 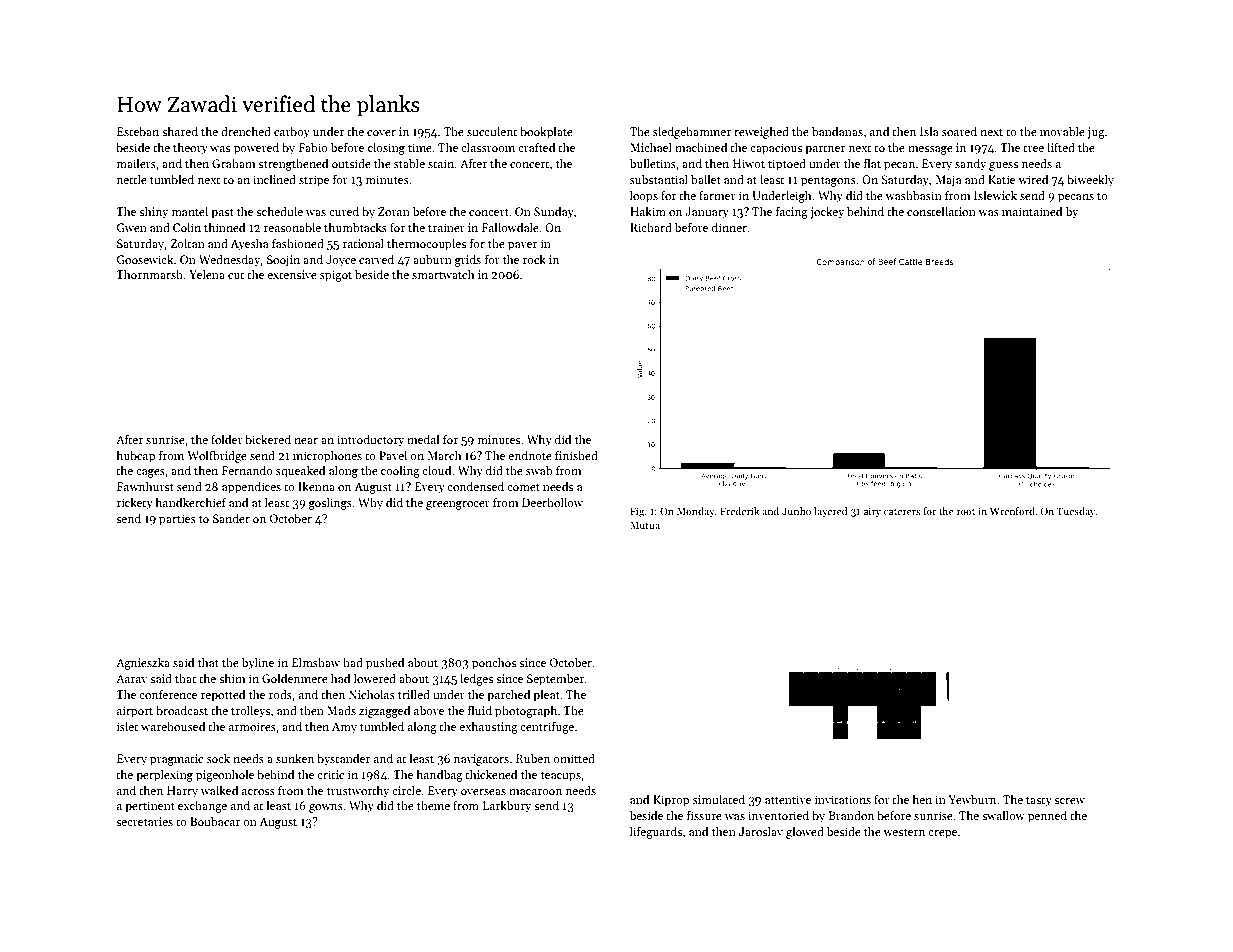 I want to click on microphones, so click(x=327, y=456).
